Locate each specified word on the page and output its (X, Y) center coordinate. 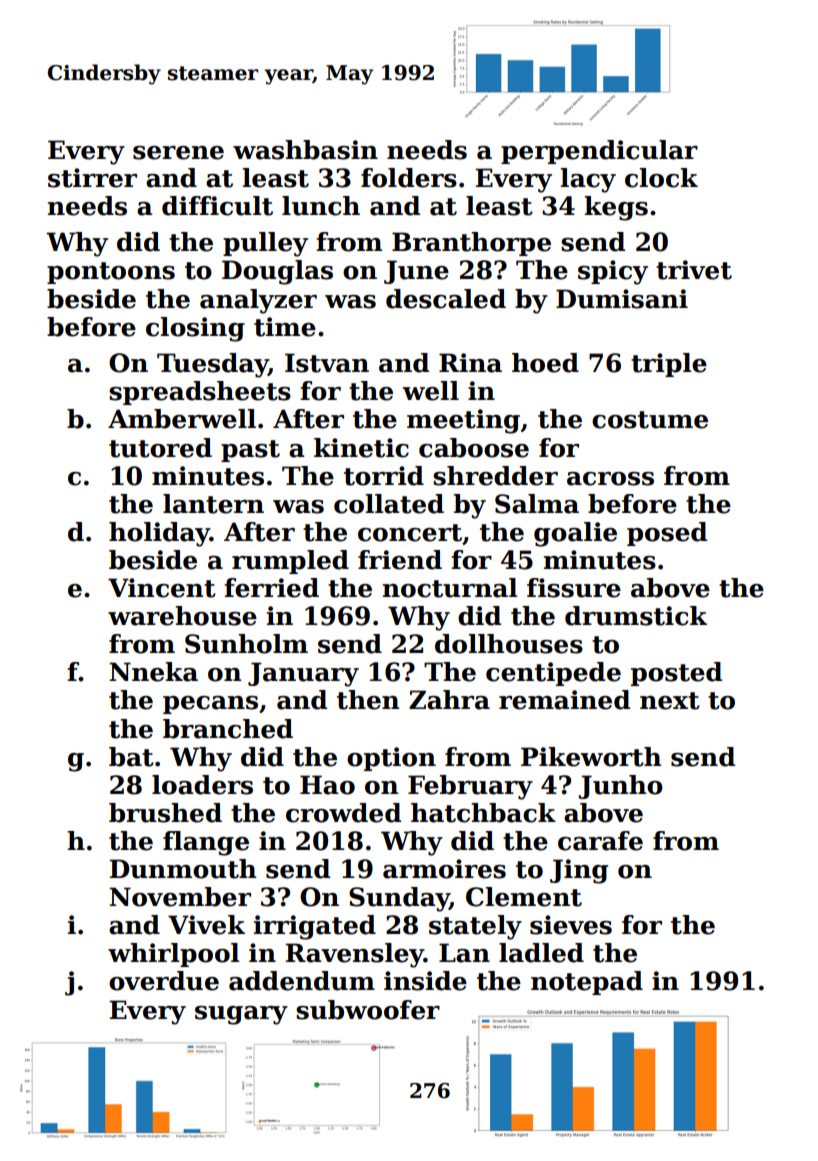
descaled (446, 299)
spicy (613, 272)
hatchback (483, 813)
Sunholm (246, 644)
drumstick (636, 616)
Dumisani (622, 299)
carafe (600, 841)
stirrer (92, 178)
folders (409, 178)
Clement (524, 897)
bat (131, 757)
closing (195, 329)
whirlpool (174, 955)
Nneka (153, 672)
